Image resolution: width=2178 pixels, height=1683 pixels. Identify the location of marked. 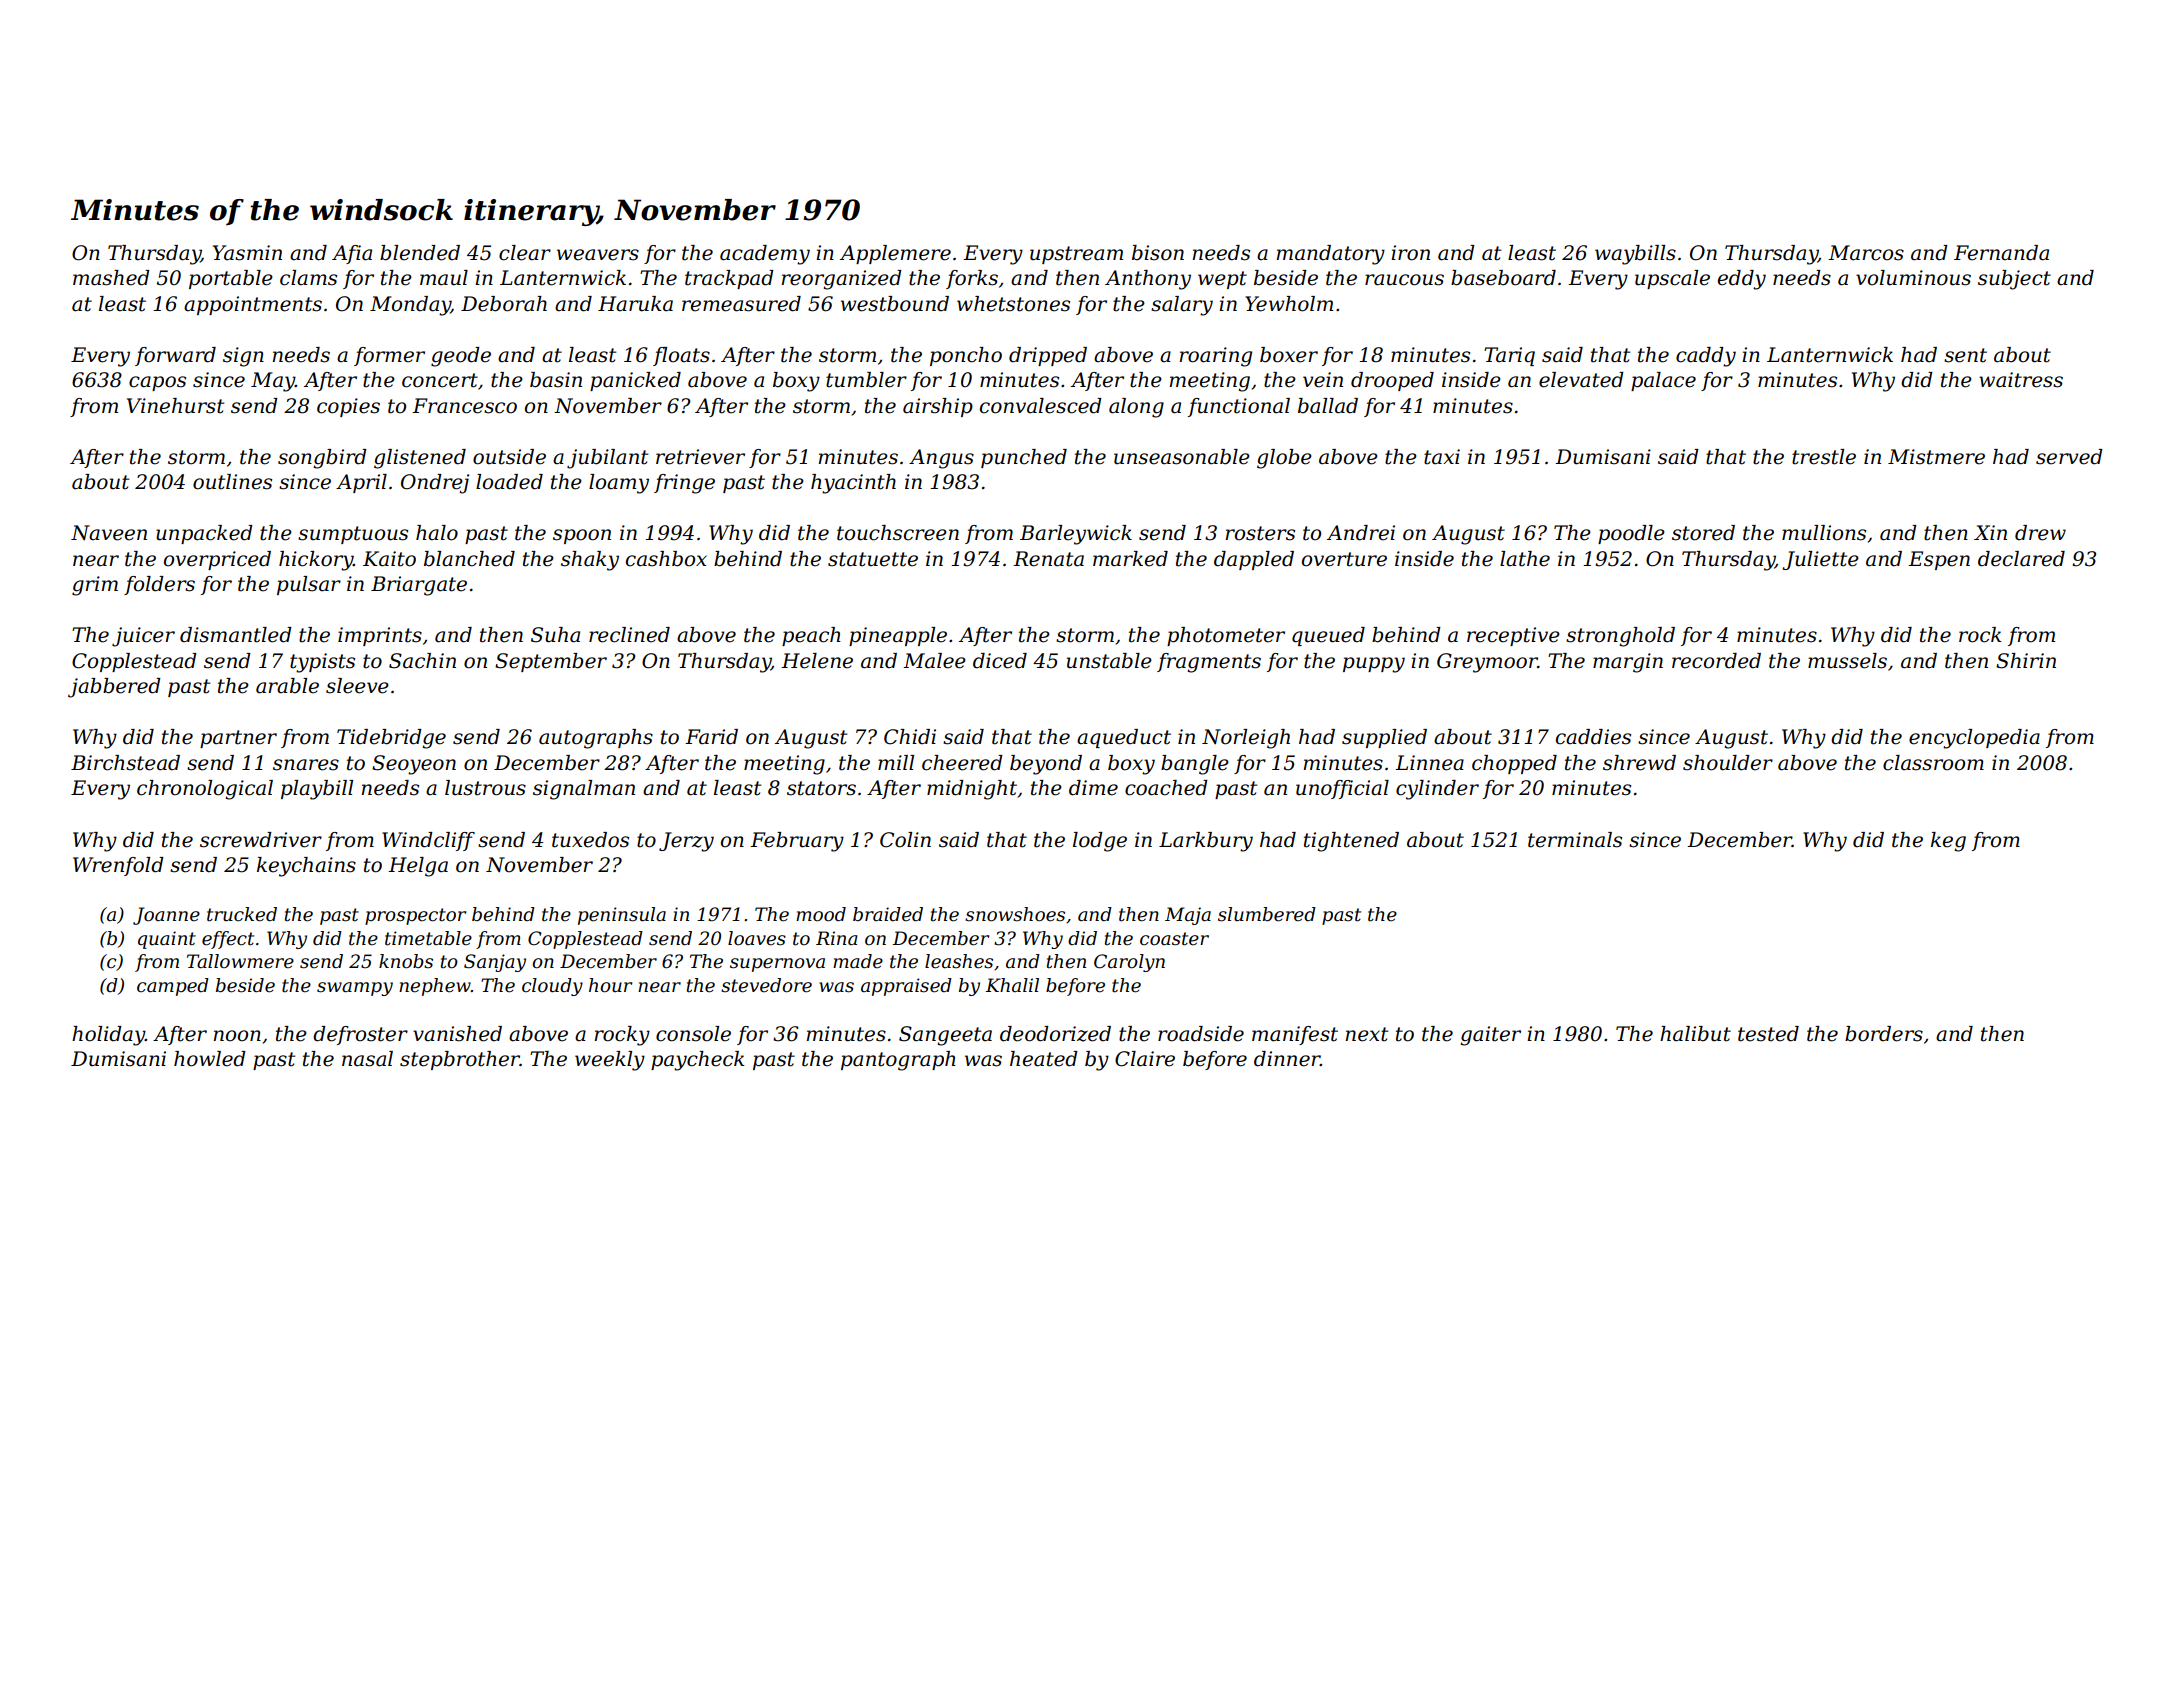
(1130, 559).
